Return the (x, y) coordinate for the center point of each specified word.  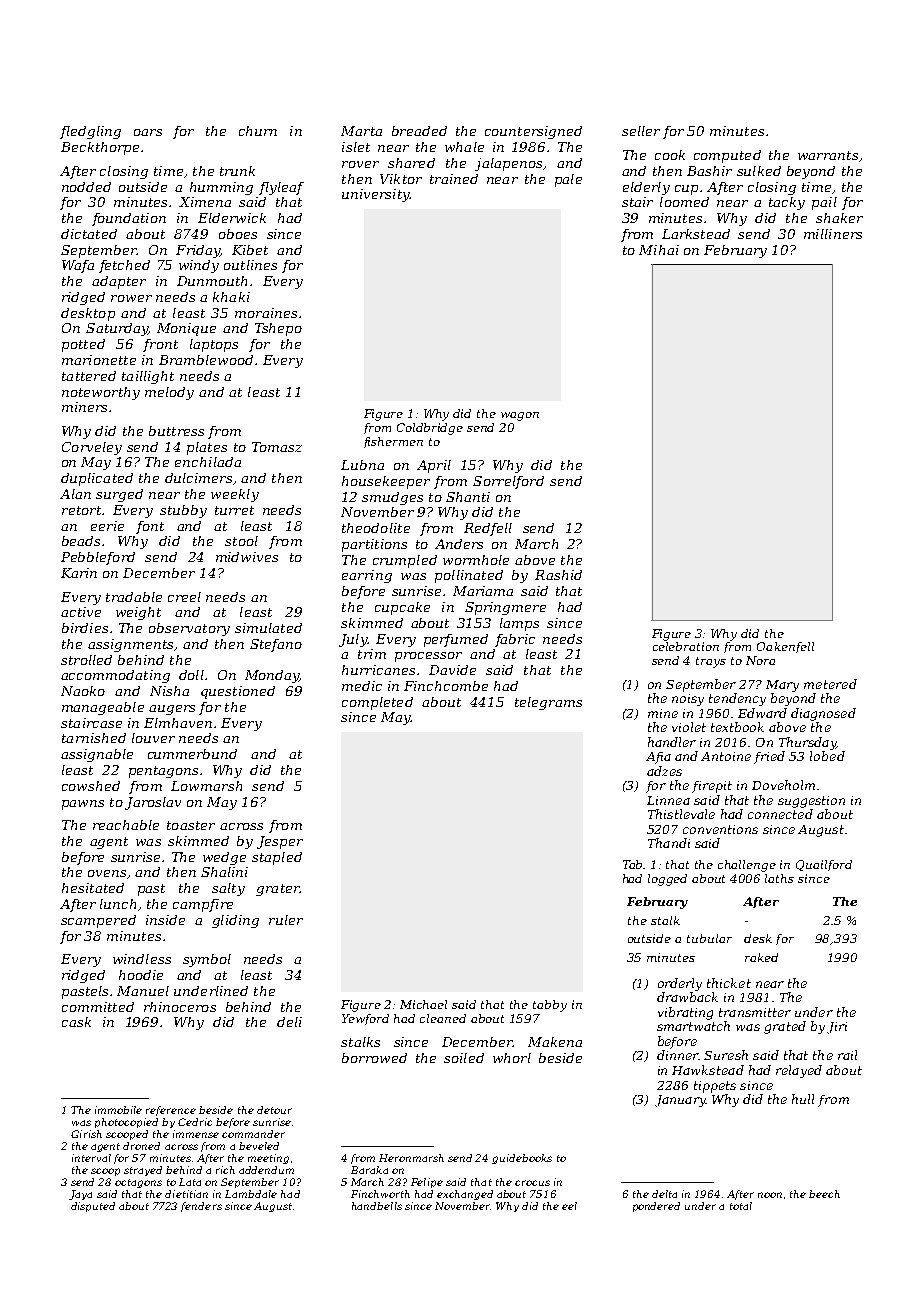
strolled (86, 660)
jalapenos (508, 164)
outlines (250, 265)
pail (824, 203)
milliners (833, 234)
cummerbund (192, 754)
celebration (686, 646)
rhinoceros (180, 1007)
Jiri (837, 1028)
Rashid (558, 575)
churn (258, 131)
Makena (555, 1042)
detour (274, 1110)
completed (377, 703)
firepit (712, 787)
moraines (266, 313)
